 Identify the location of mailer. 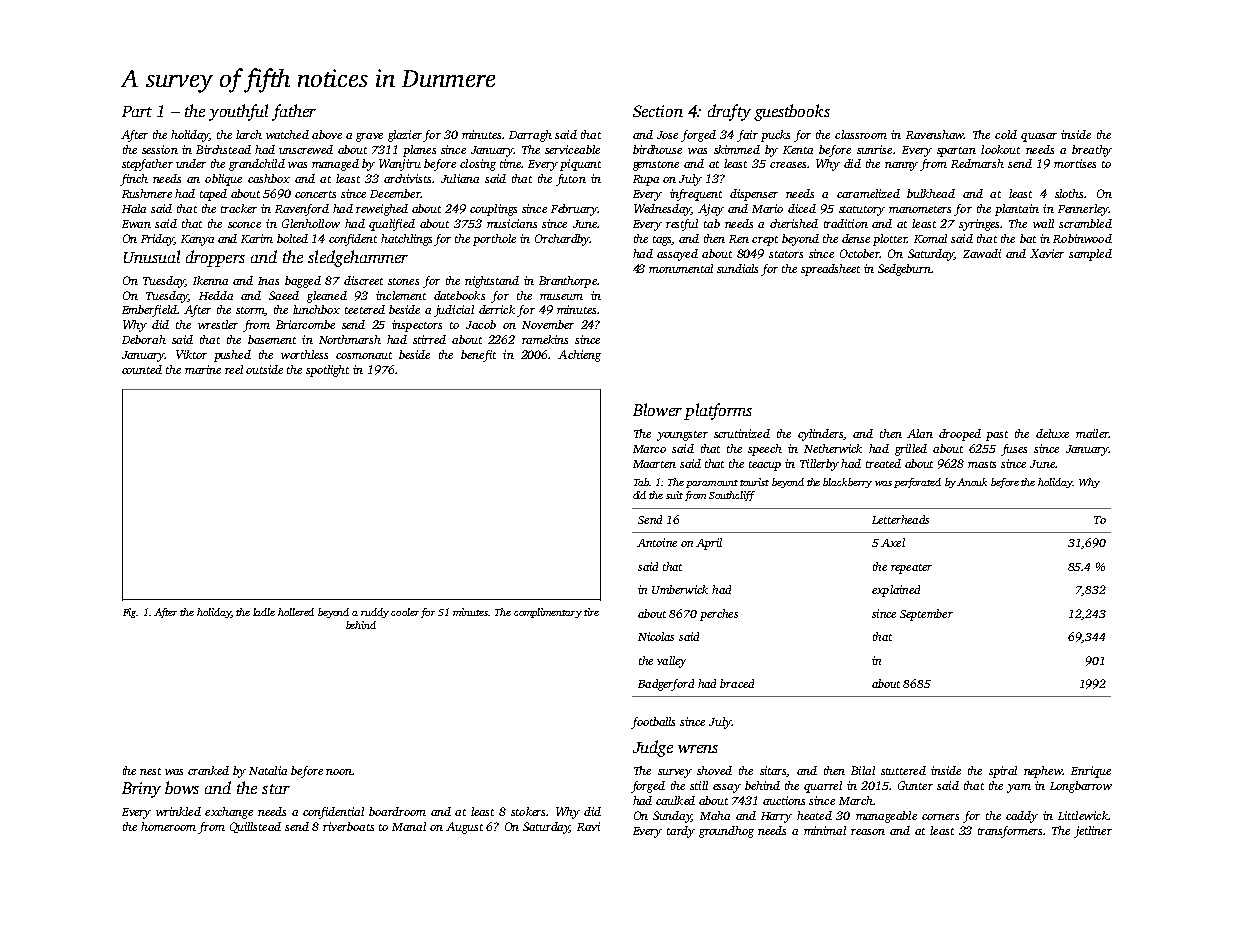
(1092, 433).
